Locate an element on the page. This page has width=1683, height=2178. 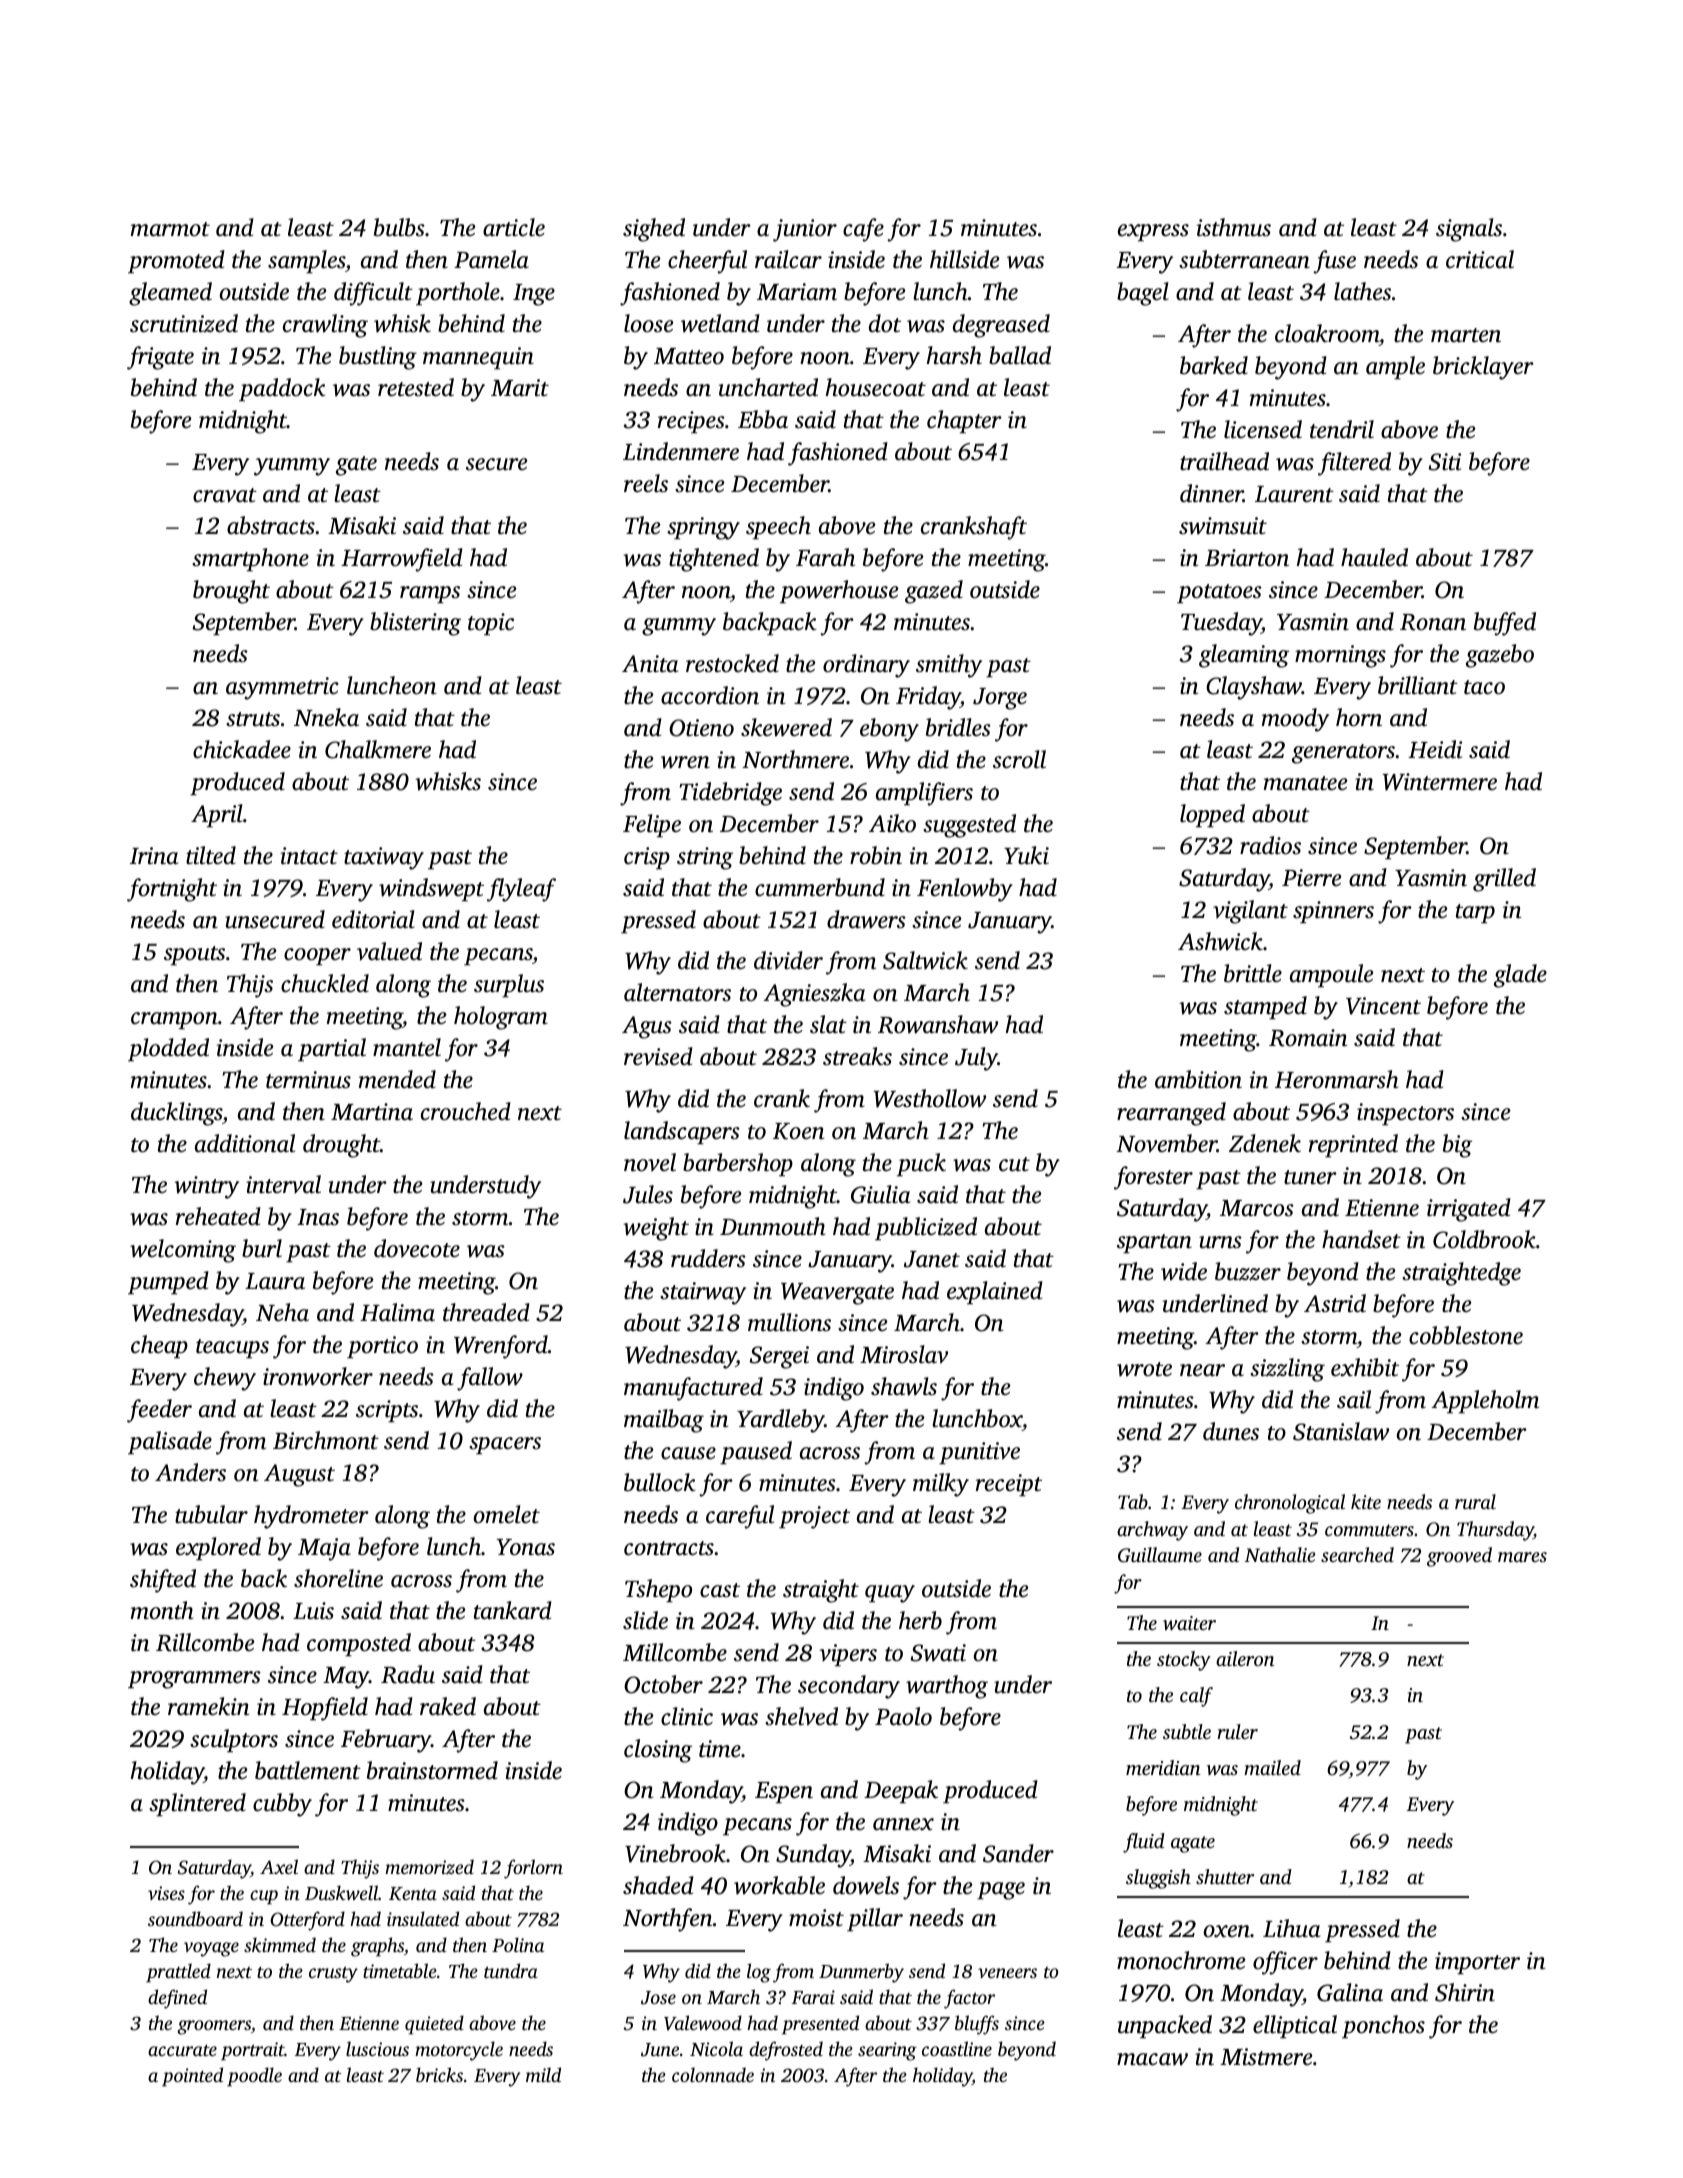
Coldbrook is located at coordinates (1484, 1239).
